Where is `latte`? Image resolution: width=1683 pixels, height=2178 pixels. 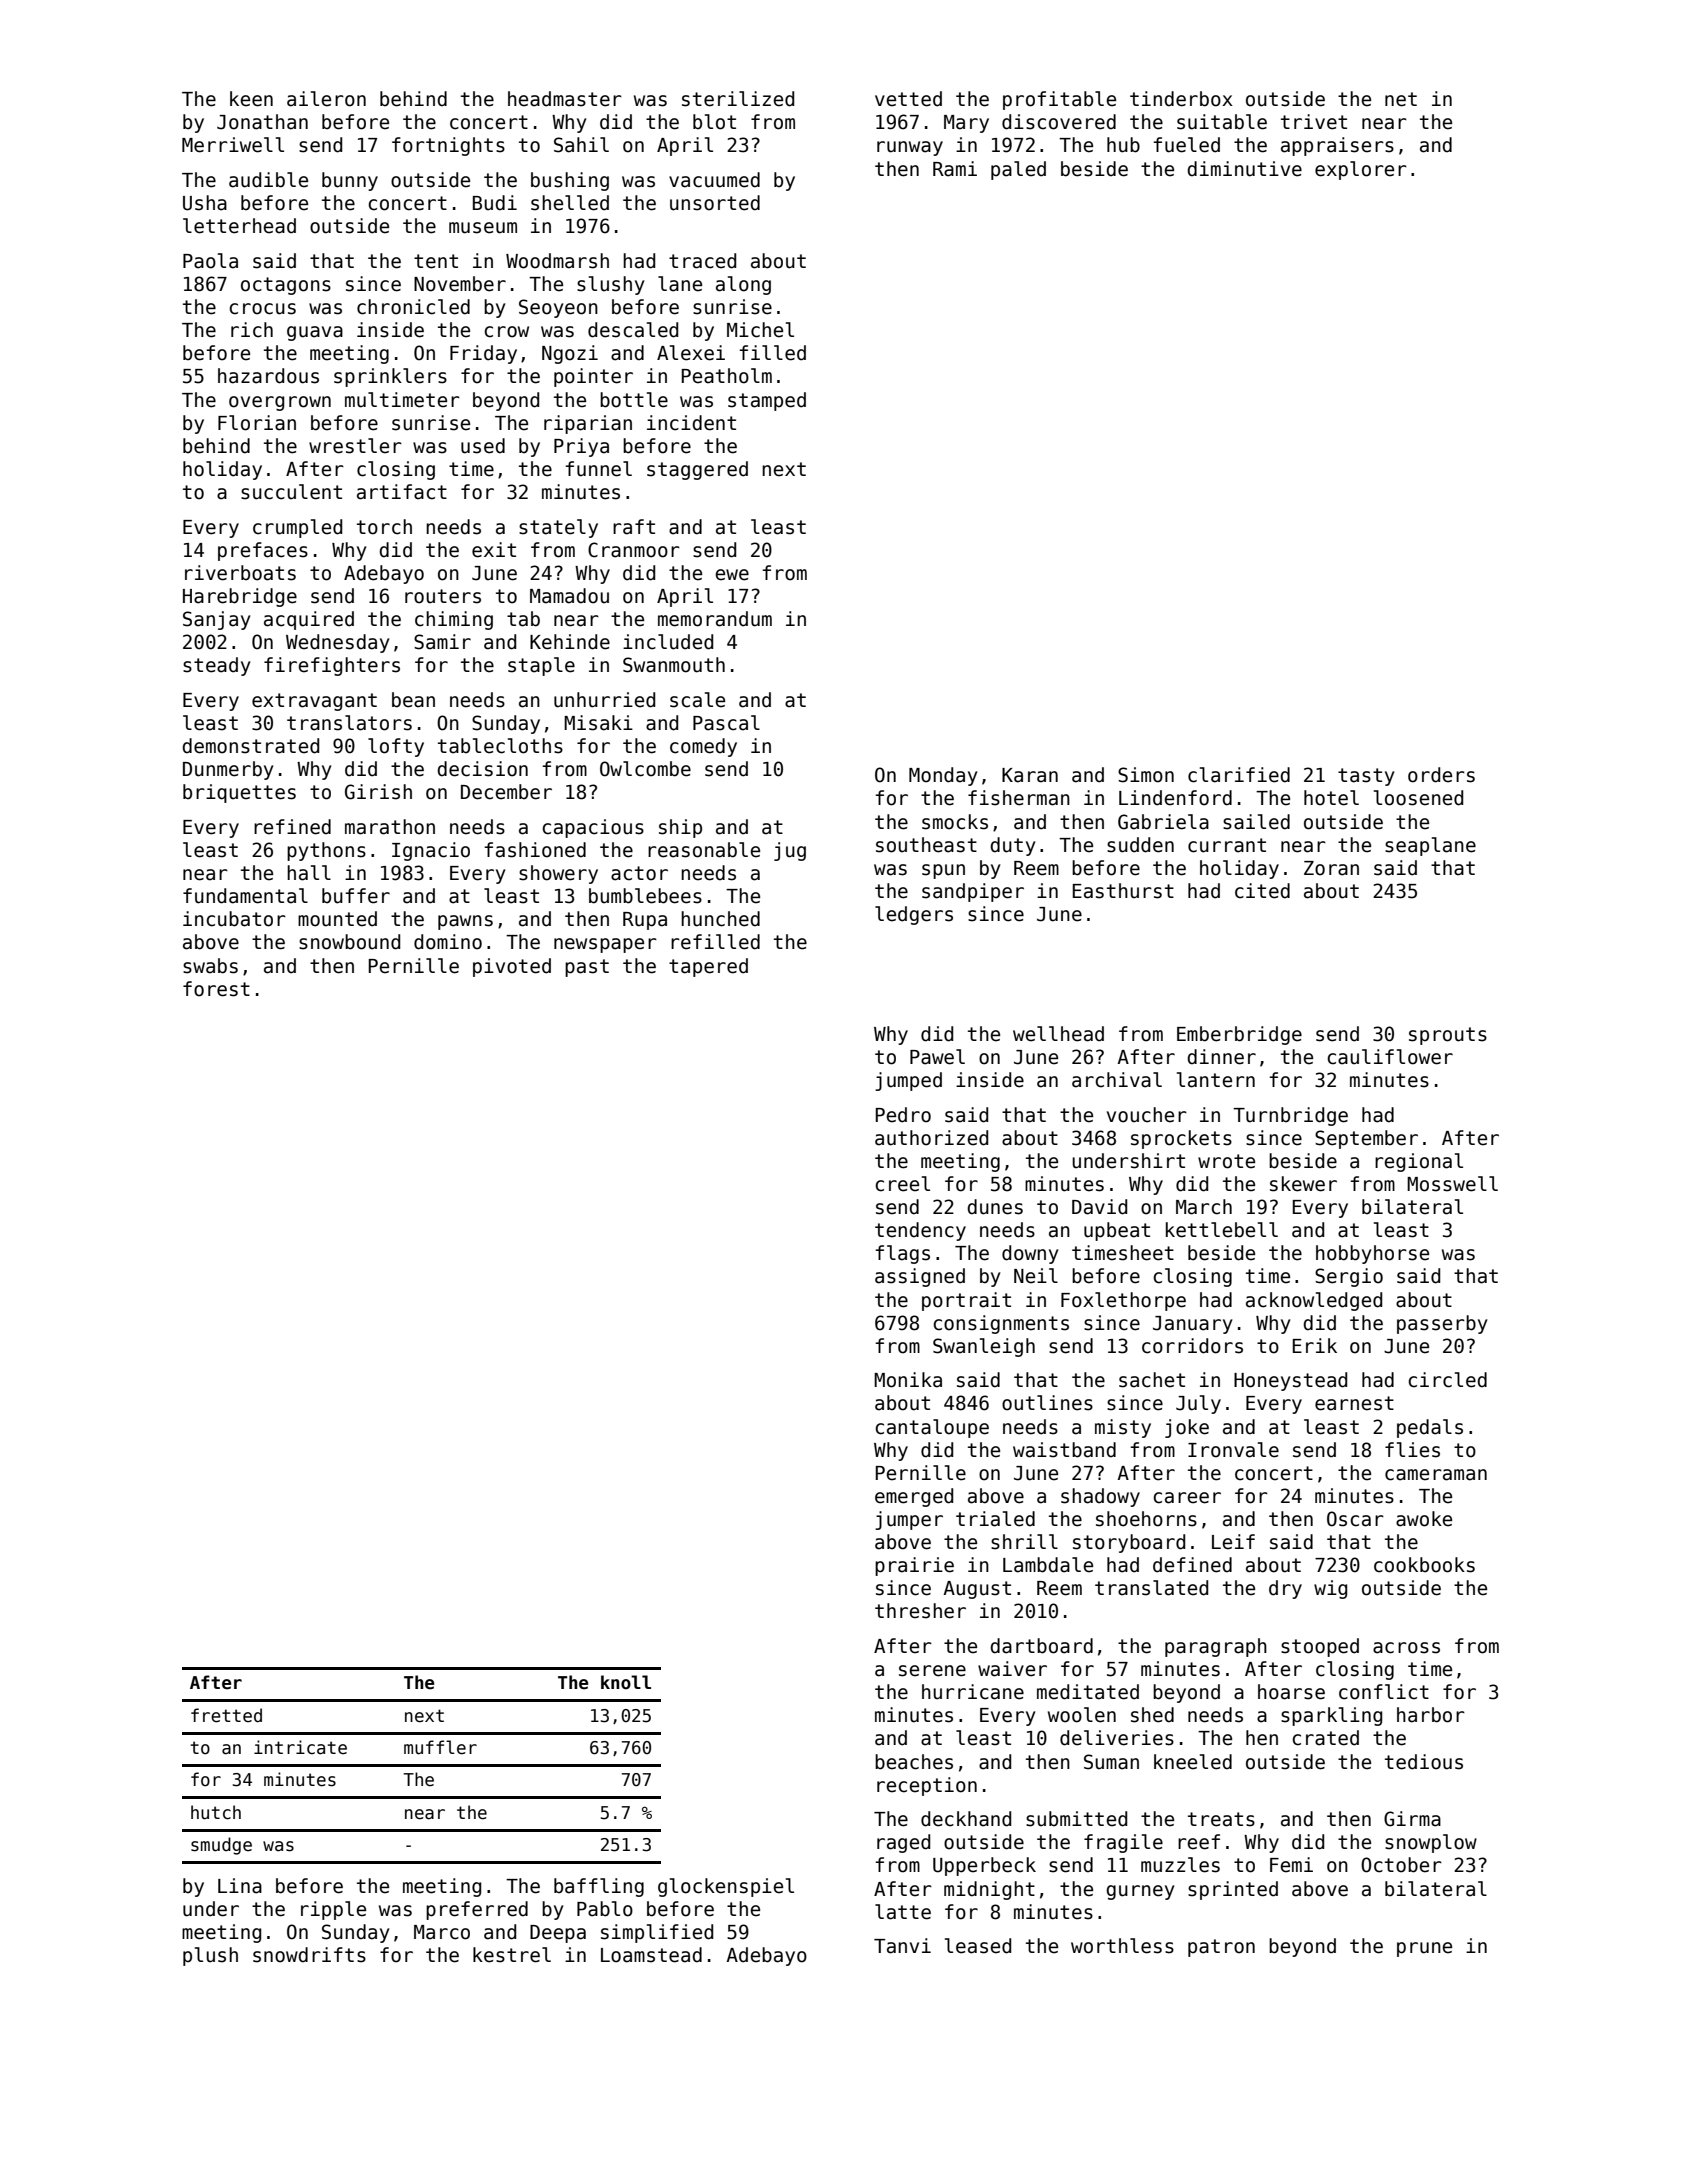
latte is located at coordinates (903, 1912).
